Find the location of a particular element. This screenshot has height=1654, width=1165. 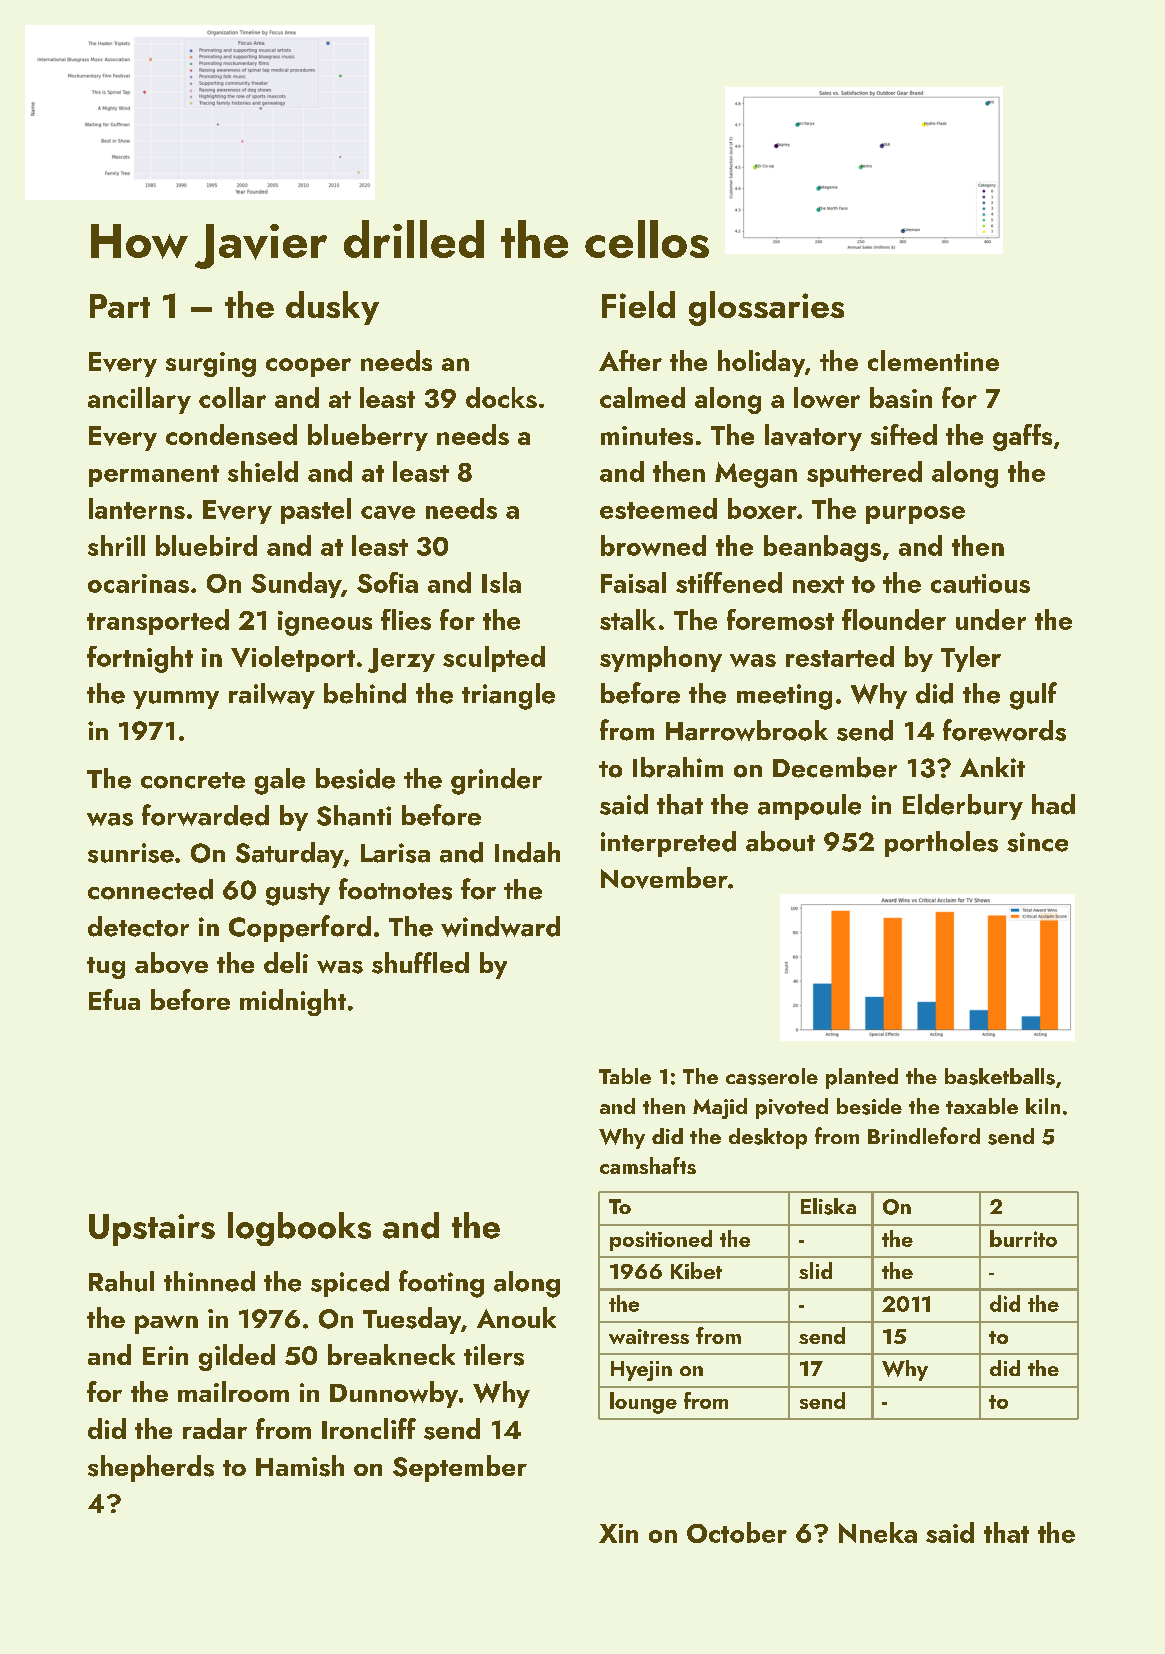

Xin is located at coordinates (618, 1533).
